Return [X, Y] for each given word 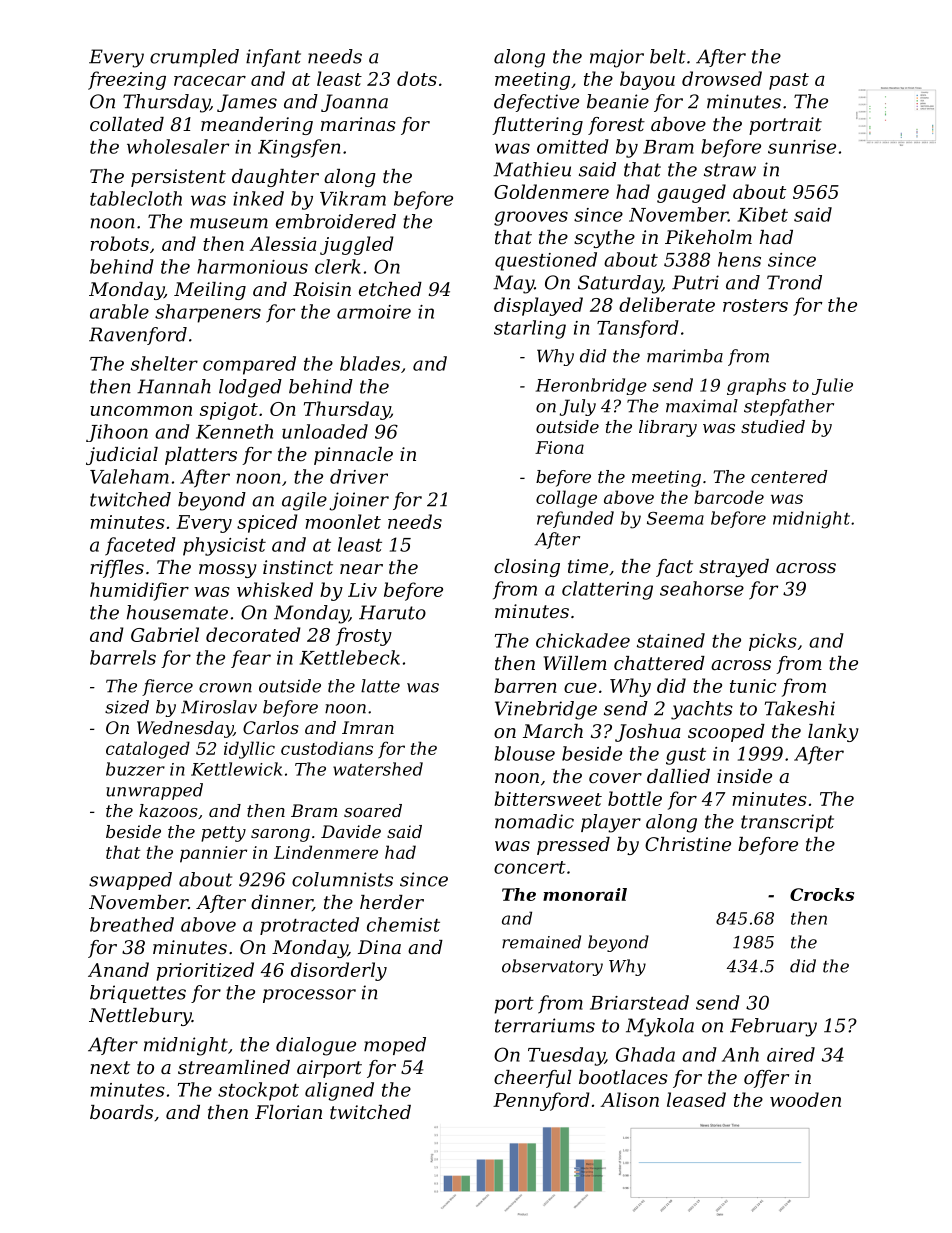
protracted [309, 926]
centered [789, 476]
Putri [695, 282]
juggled [357, 245]
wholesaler [178, 146]
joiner [359, 501]
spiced [267, 523]
